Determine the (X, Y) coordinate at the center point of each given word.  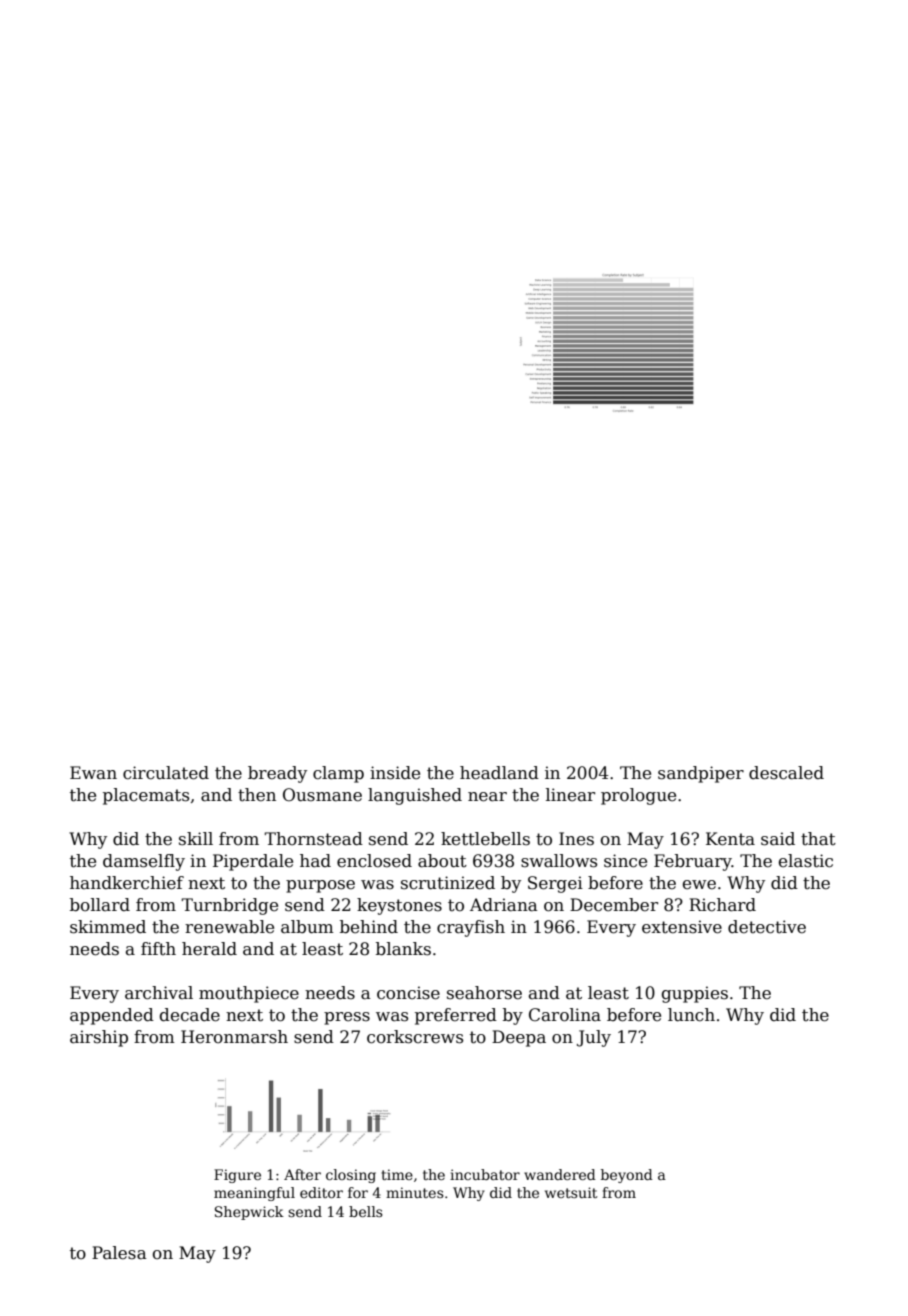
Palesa (119, 1253)
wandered (560, 1174)
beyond (627, 1176)
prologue (638, 796)
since (625, 861)
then (257, 795)
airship (99, 1038)
